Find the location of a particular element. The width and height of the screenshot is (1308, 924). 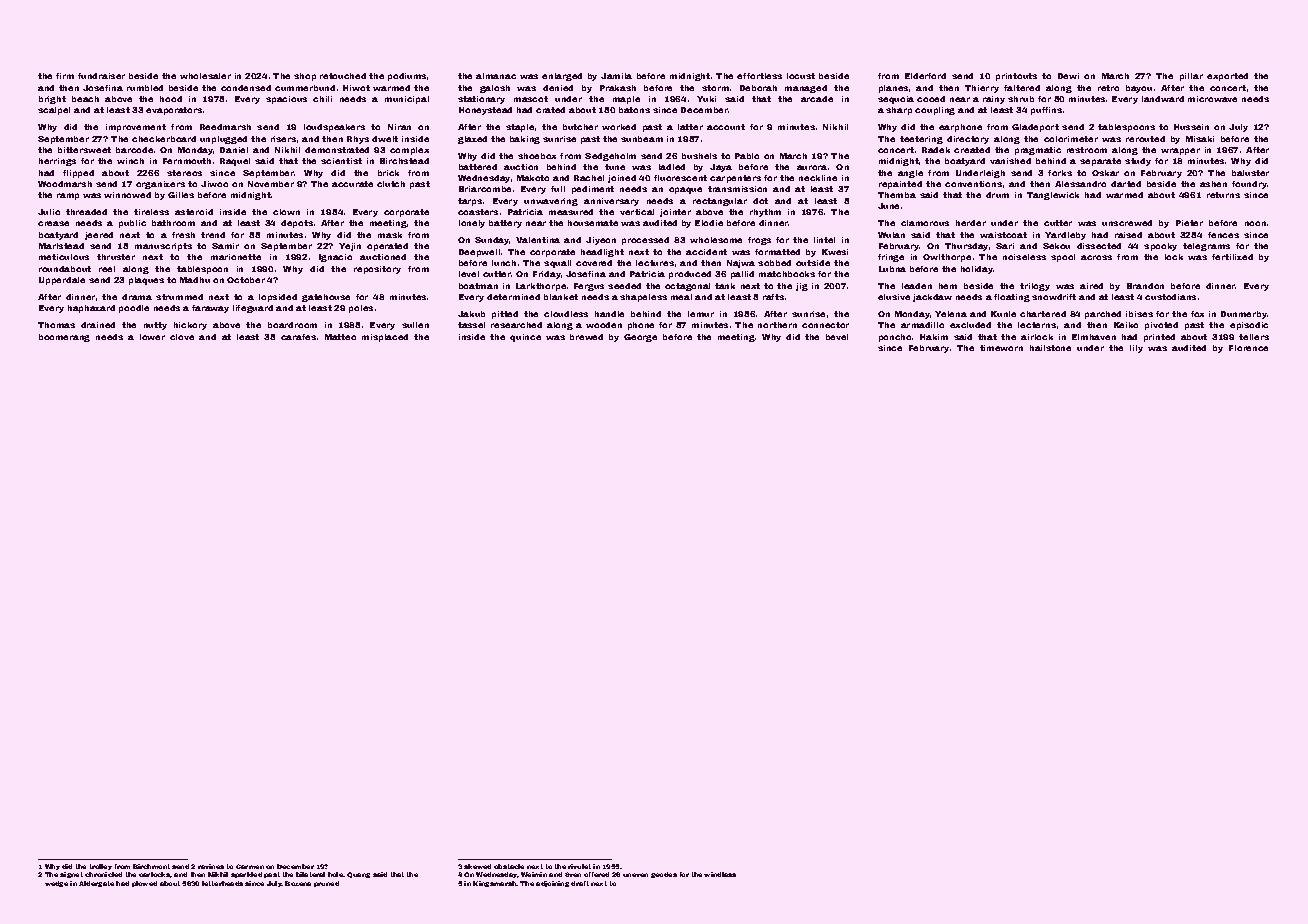

fox is located at coordinates (1197, 314).
